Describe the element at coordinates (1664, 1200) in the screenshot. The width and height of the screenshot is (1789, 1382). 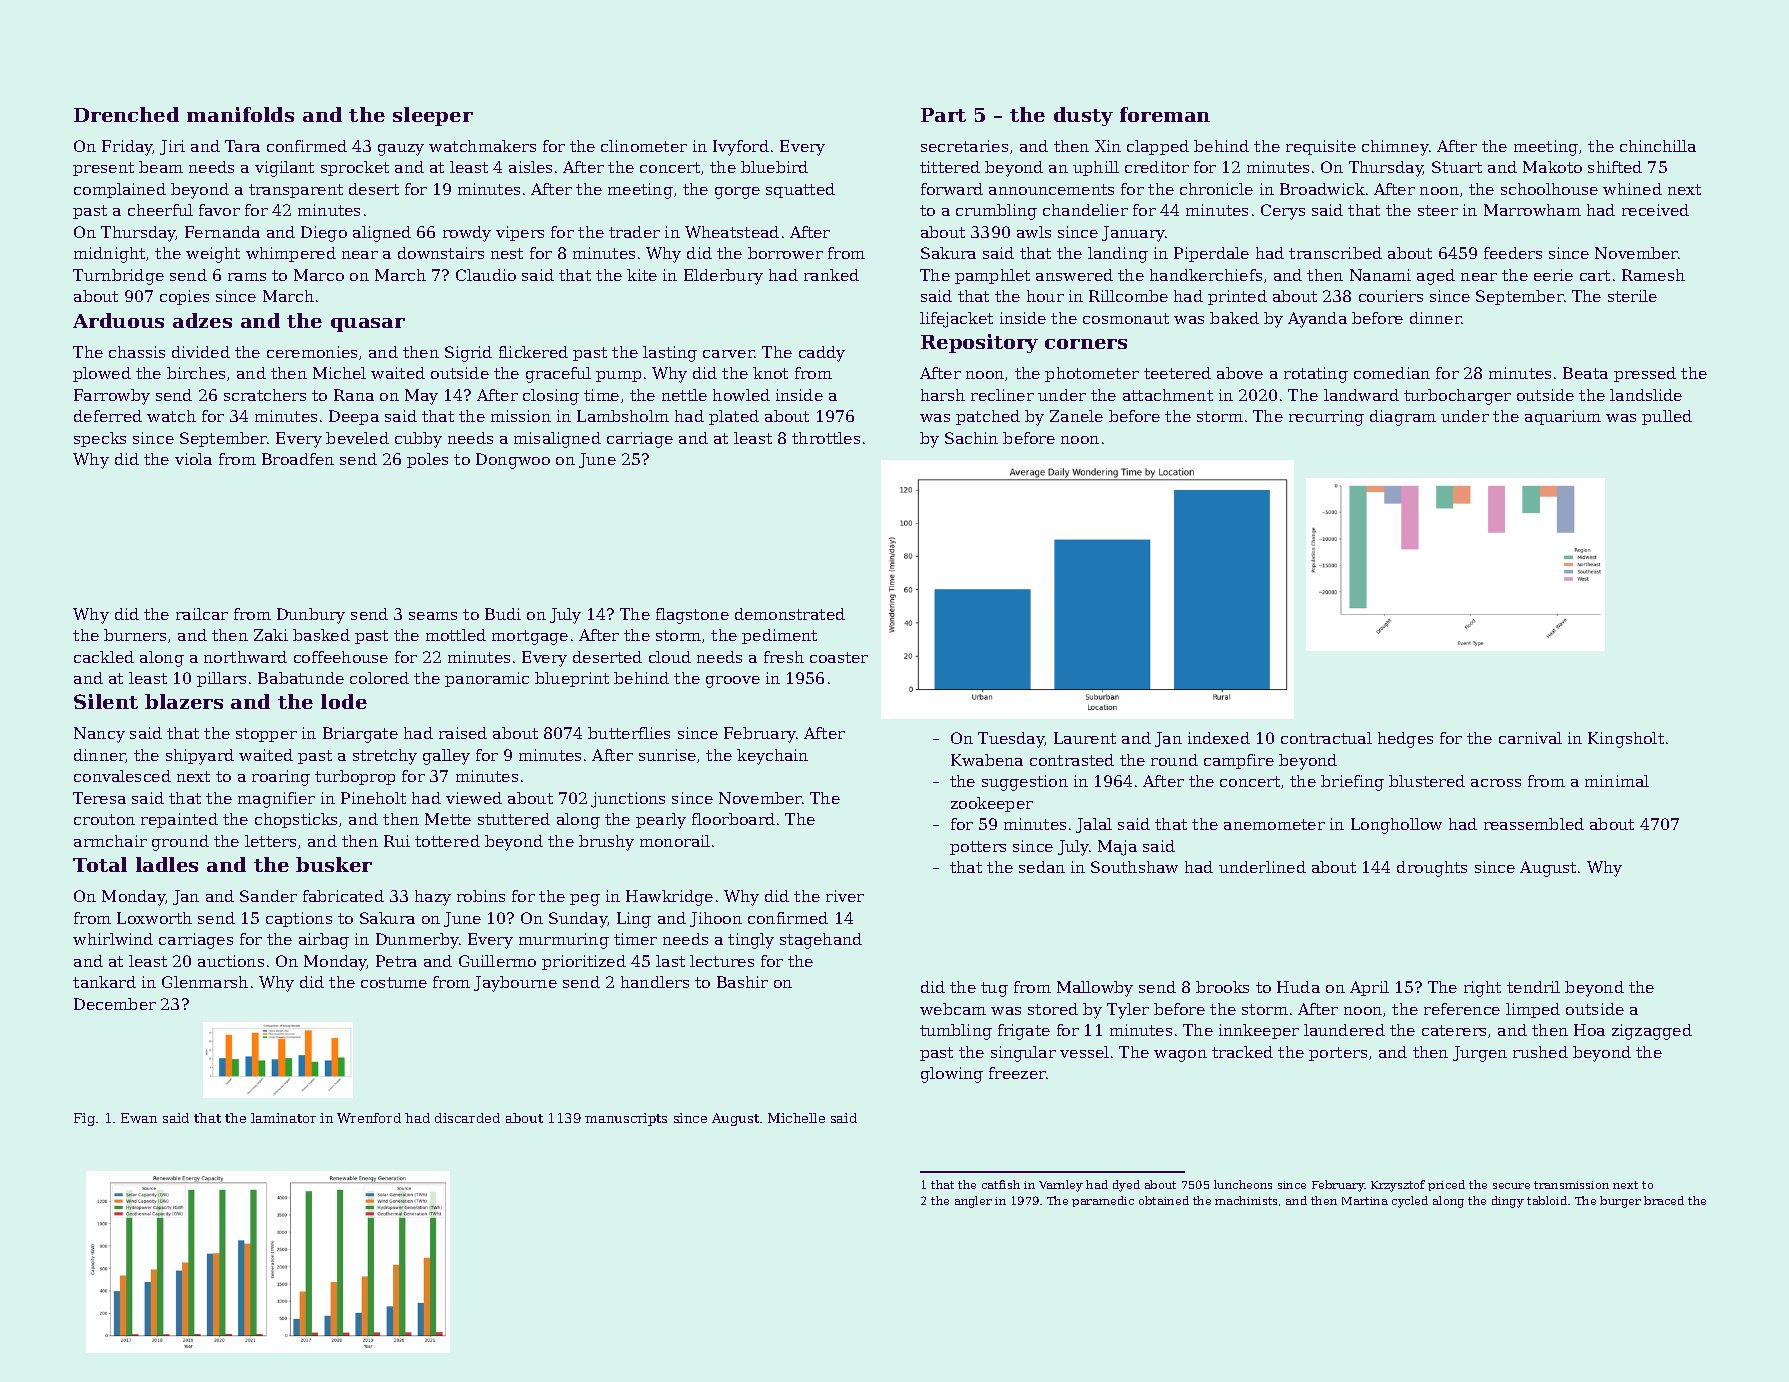
I see `braced` at that location.
